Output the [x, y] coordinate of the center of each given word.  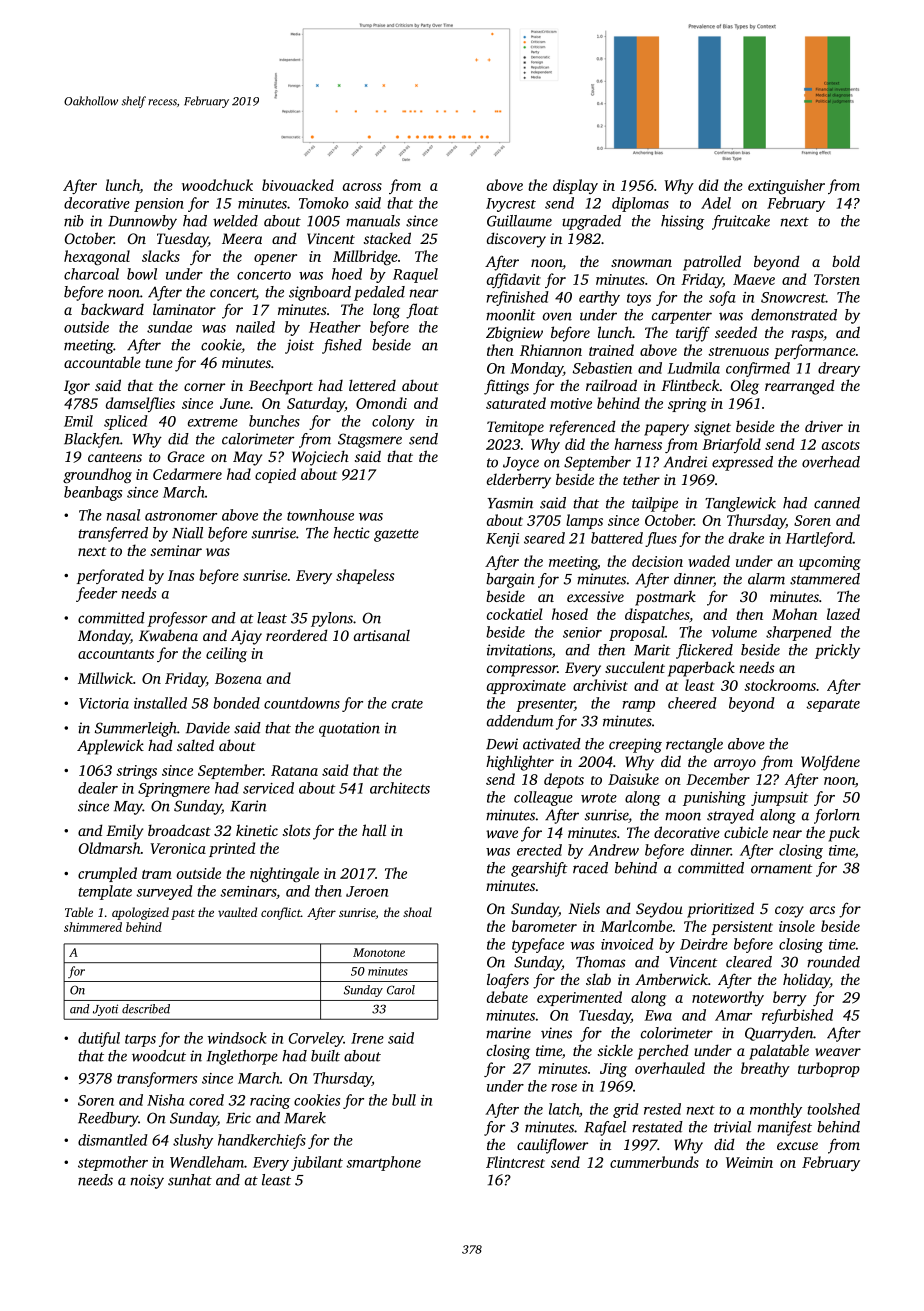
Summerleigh [136, 729]
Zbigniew [514, 334]
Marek [305, 1118]
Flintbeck [690, 385]
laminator [184, 309]
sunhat [190, 1180]
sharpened [799, 633]
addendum [520, 721]
